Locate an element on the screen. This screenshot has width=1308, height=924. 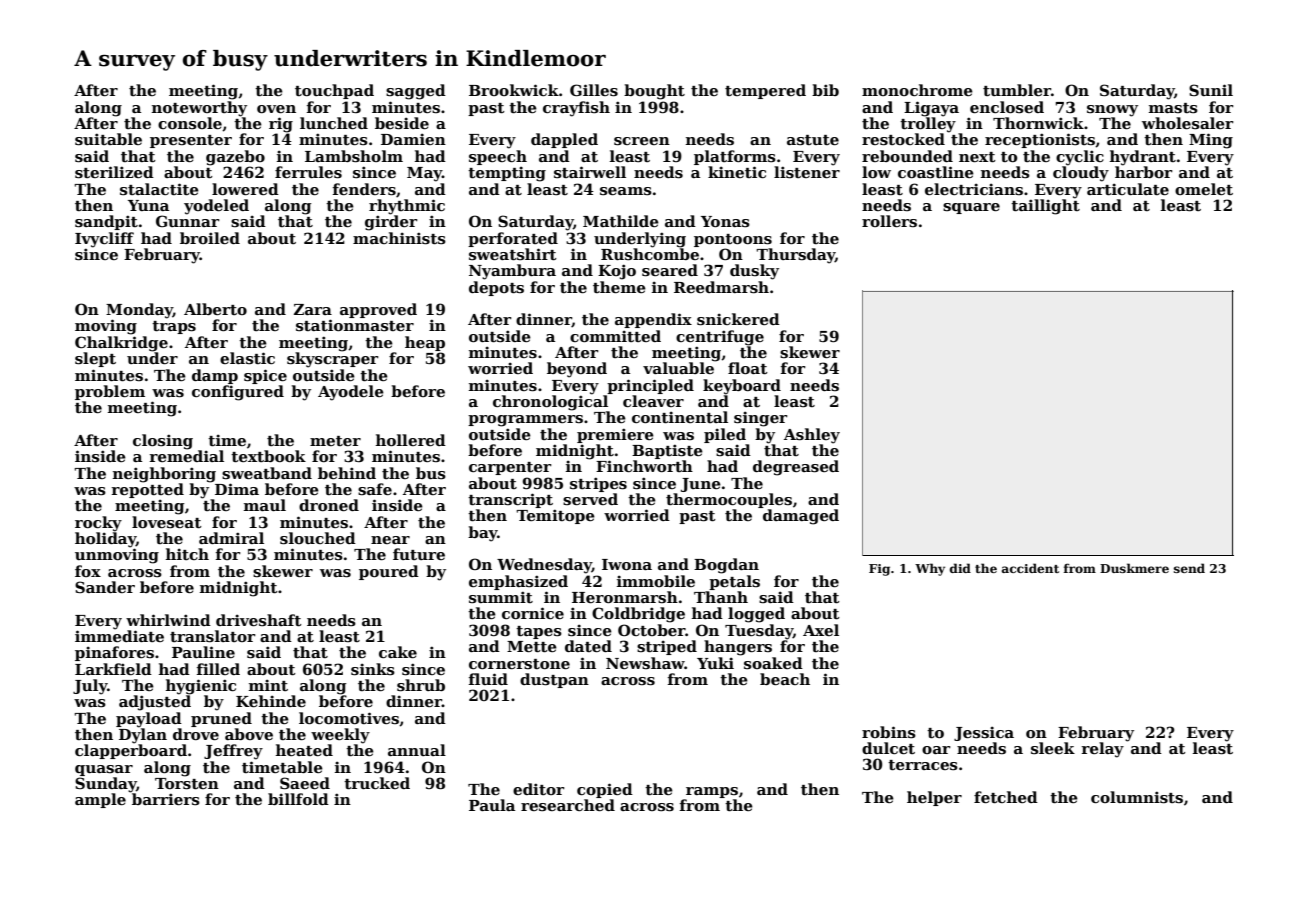
noteworthy is located at coordinates (199, 109).
